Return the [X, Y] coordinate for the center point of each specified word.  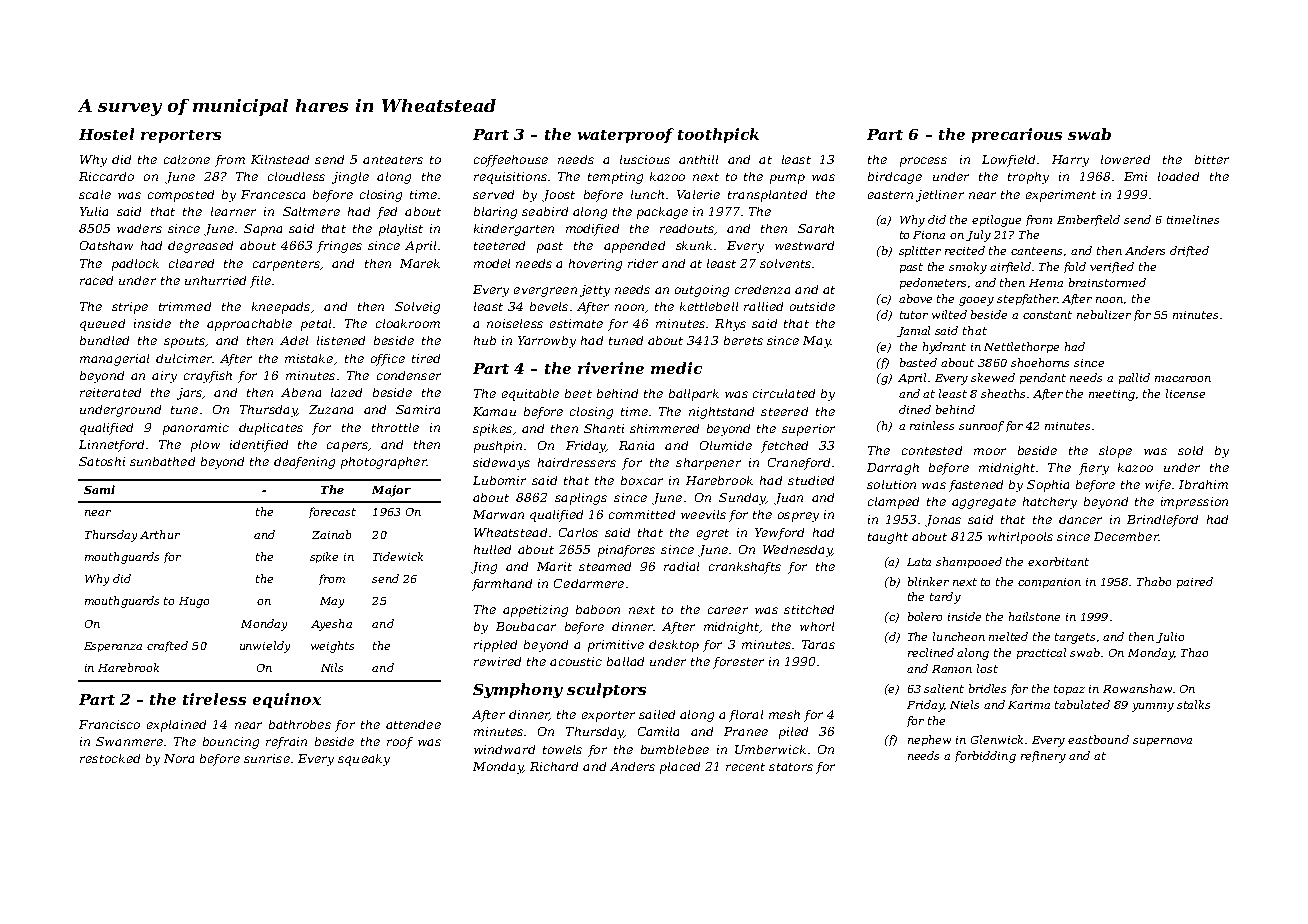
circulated [784, 393]
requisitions [510, 178]
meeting [1112, 395]
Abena [301, 392]
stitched [809, 609]
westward [804, 245]
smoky [968, 268]
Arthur [160, 534]
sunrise [267, 758]
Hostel [106, 134]
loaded [1178, 176]
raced [96, 280]
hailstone [1034, 616]
